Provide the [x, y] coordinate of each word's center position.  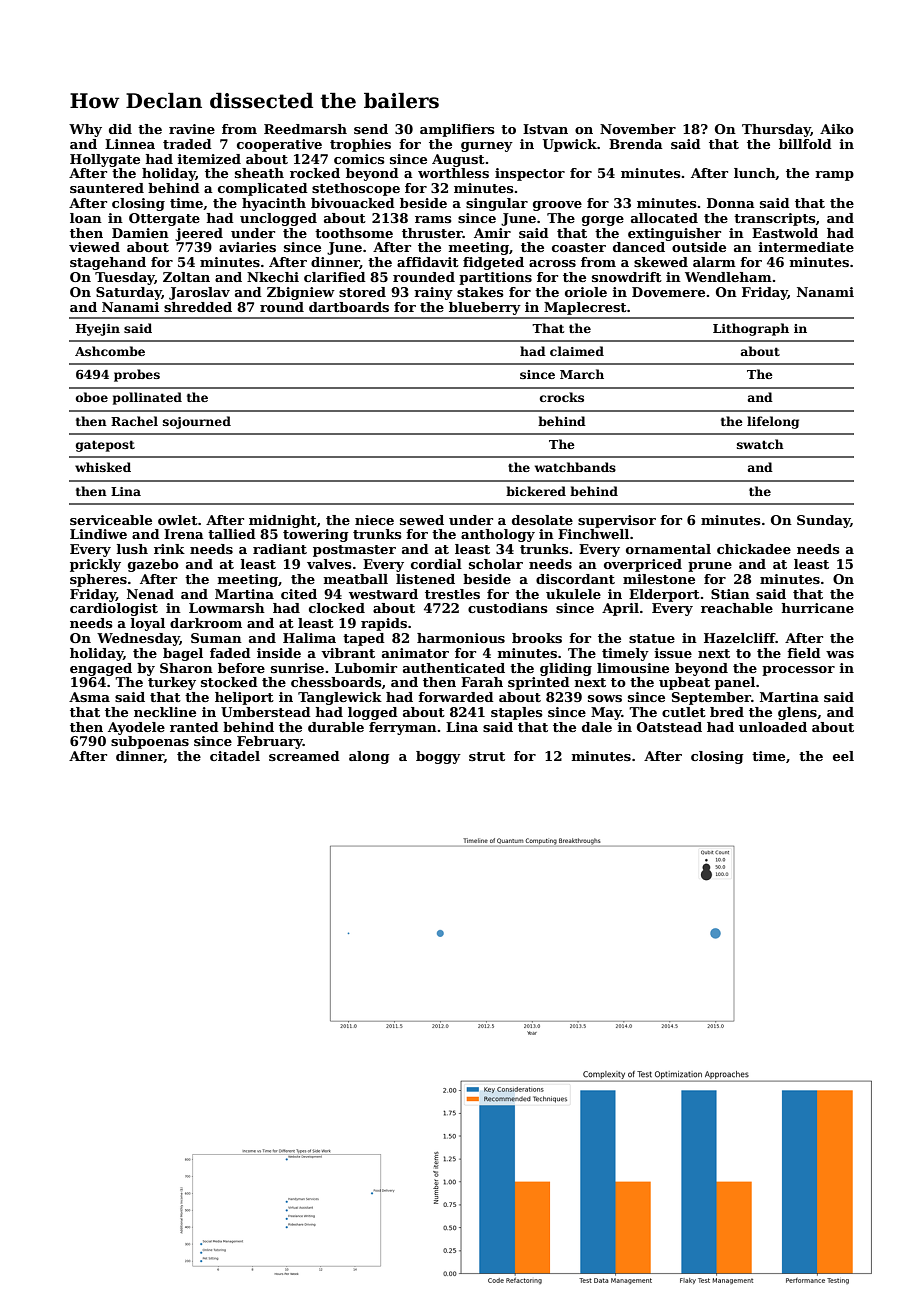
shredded [198, 307]
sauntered [107, 188]
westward [383, 594]
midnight [283, 521]
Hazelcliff [740, 638]
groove [557, 206]
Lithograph [751, 329]
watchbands [575, 467]
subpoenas [150, 742]
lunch [755, 174]
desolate [542, 520]
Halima [309, 638]
